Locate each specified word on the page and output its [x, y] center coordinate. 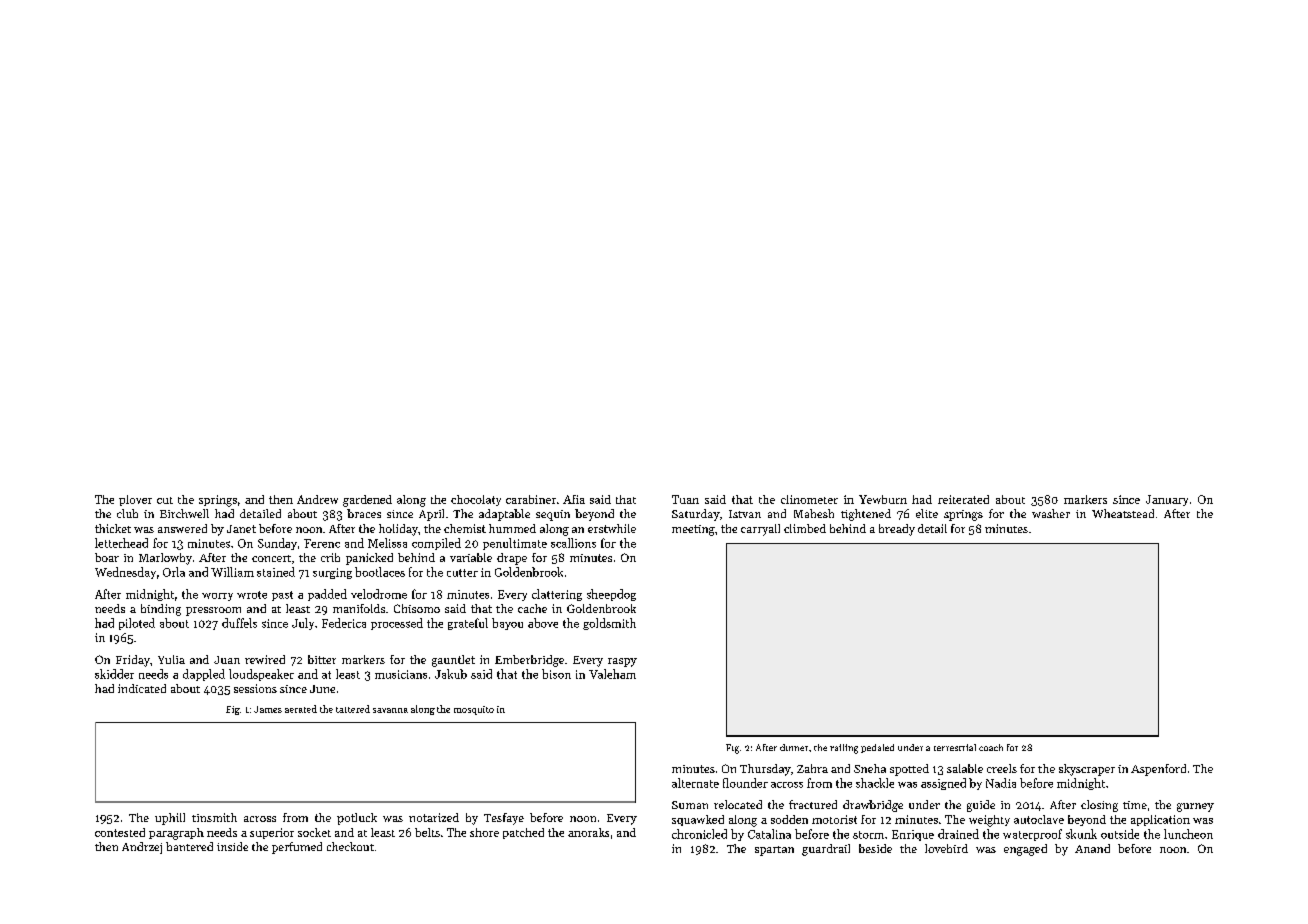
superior [272, 833]
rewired [265, 659]
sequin [553, 515]
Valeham [612, 674]
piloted [137, 624]
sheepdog [611, 595]
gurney [1195, 807]
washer [1051, 513]
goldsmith [609, 624]
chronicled [699, 834]
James [268, 709]
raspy [622, 662]
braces [364, 513]
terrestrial [955, 747]
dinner [794, 747]
